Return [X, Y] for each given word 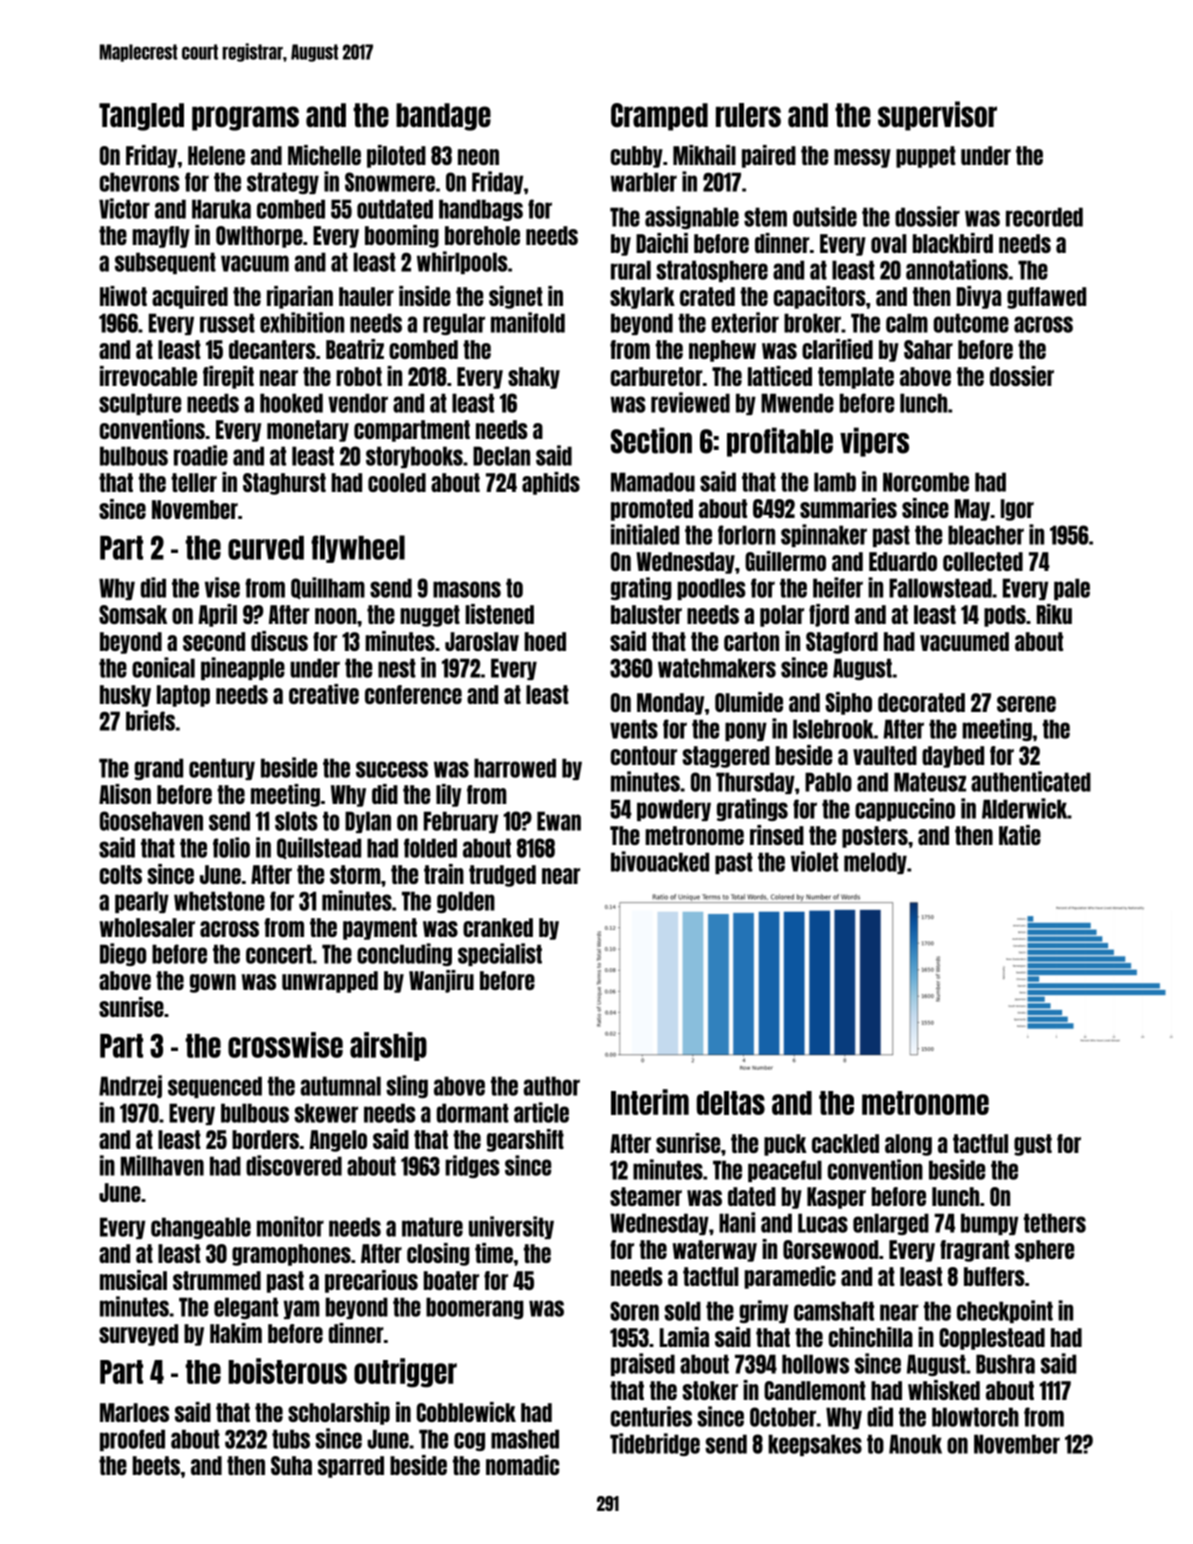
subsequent [165, 263]
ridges [472, 1166]
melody [875, 863]
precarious [371, 1281]
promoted [652, 510]
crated [707, 296]
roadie [201, 455]
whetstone [219, 901]
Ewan [559, 821]
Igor [1017, 510]
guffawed [1046, 298]
